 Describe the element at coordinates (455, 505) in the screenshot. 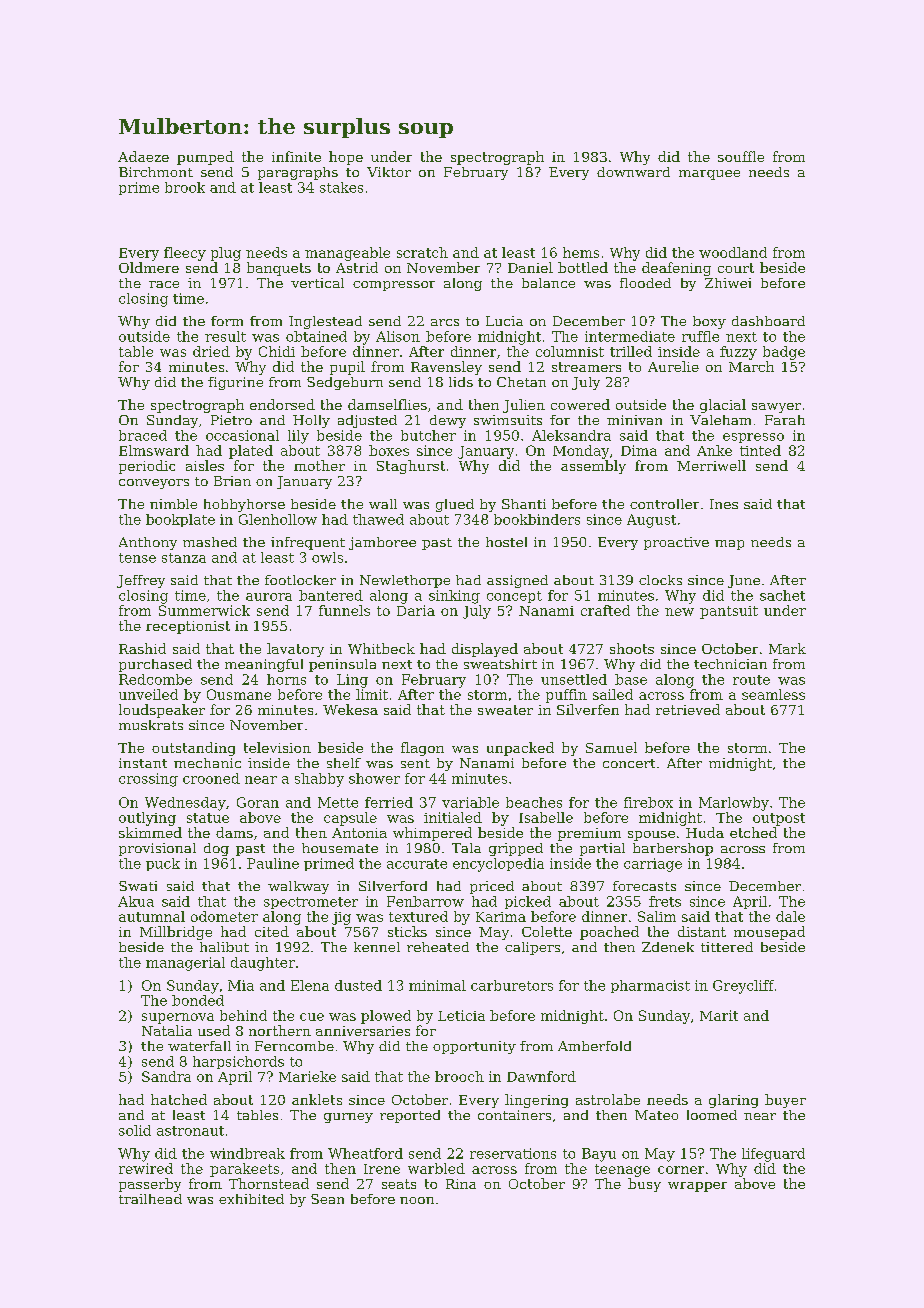

I see `glued` at that location.
